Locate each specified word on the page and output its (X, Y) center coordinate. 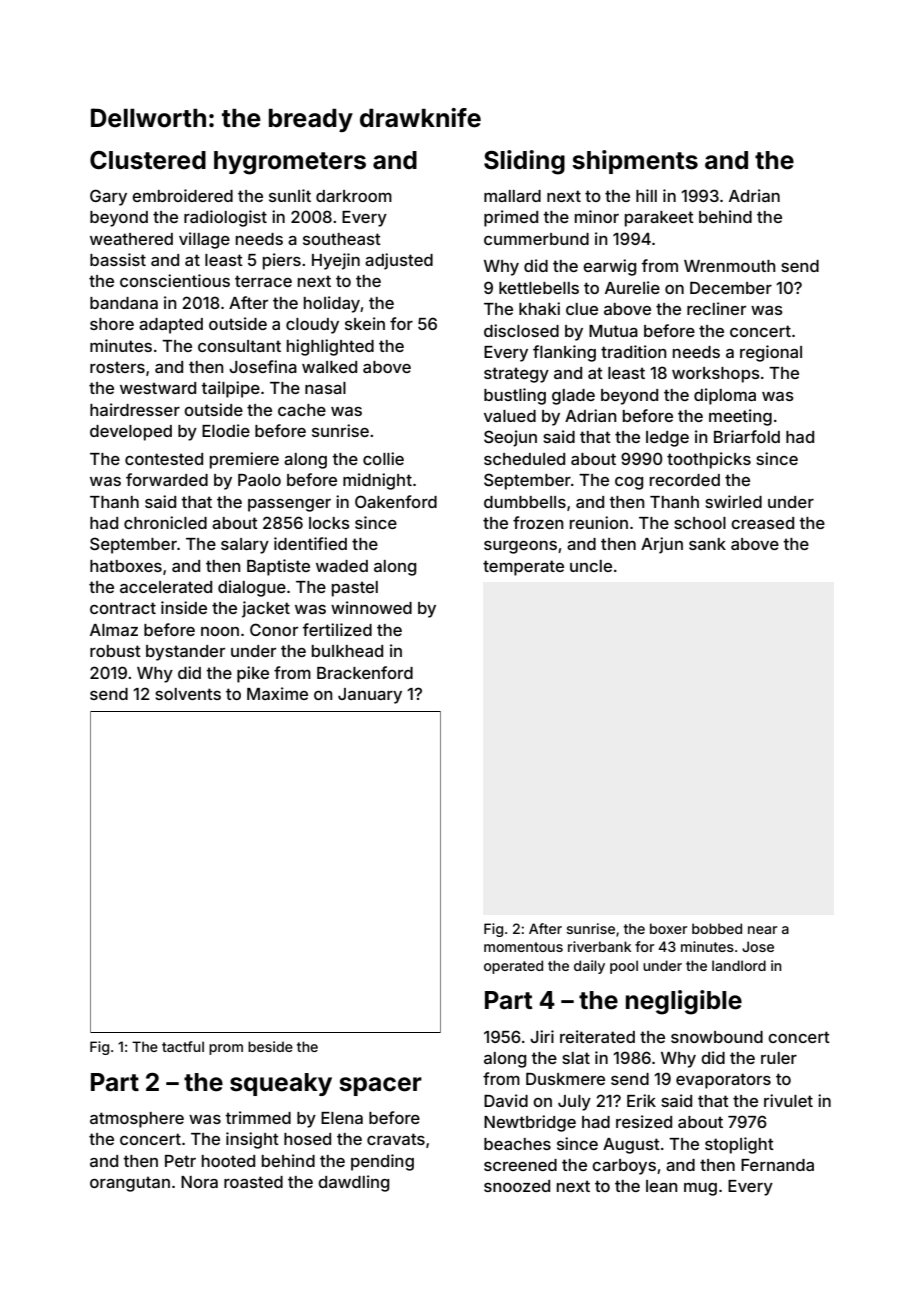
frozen (538, 522)
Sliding (524, 162)
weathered (131, 239)
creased (762, 523)
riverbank (599, 946)
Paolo (259, 480)
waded (342, 566)
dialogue (252, 588)
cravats (396, 1139)
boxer (668, 928)
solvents (188, 694)
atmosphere (137, 1120)
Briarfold (747, 436)
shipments (635, 162)
